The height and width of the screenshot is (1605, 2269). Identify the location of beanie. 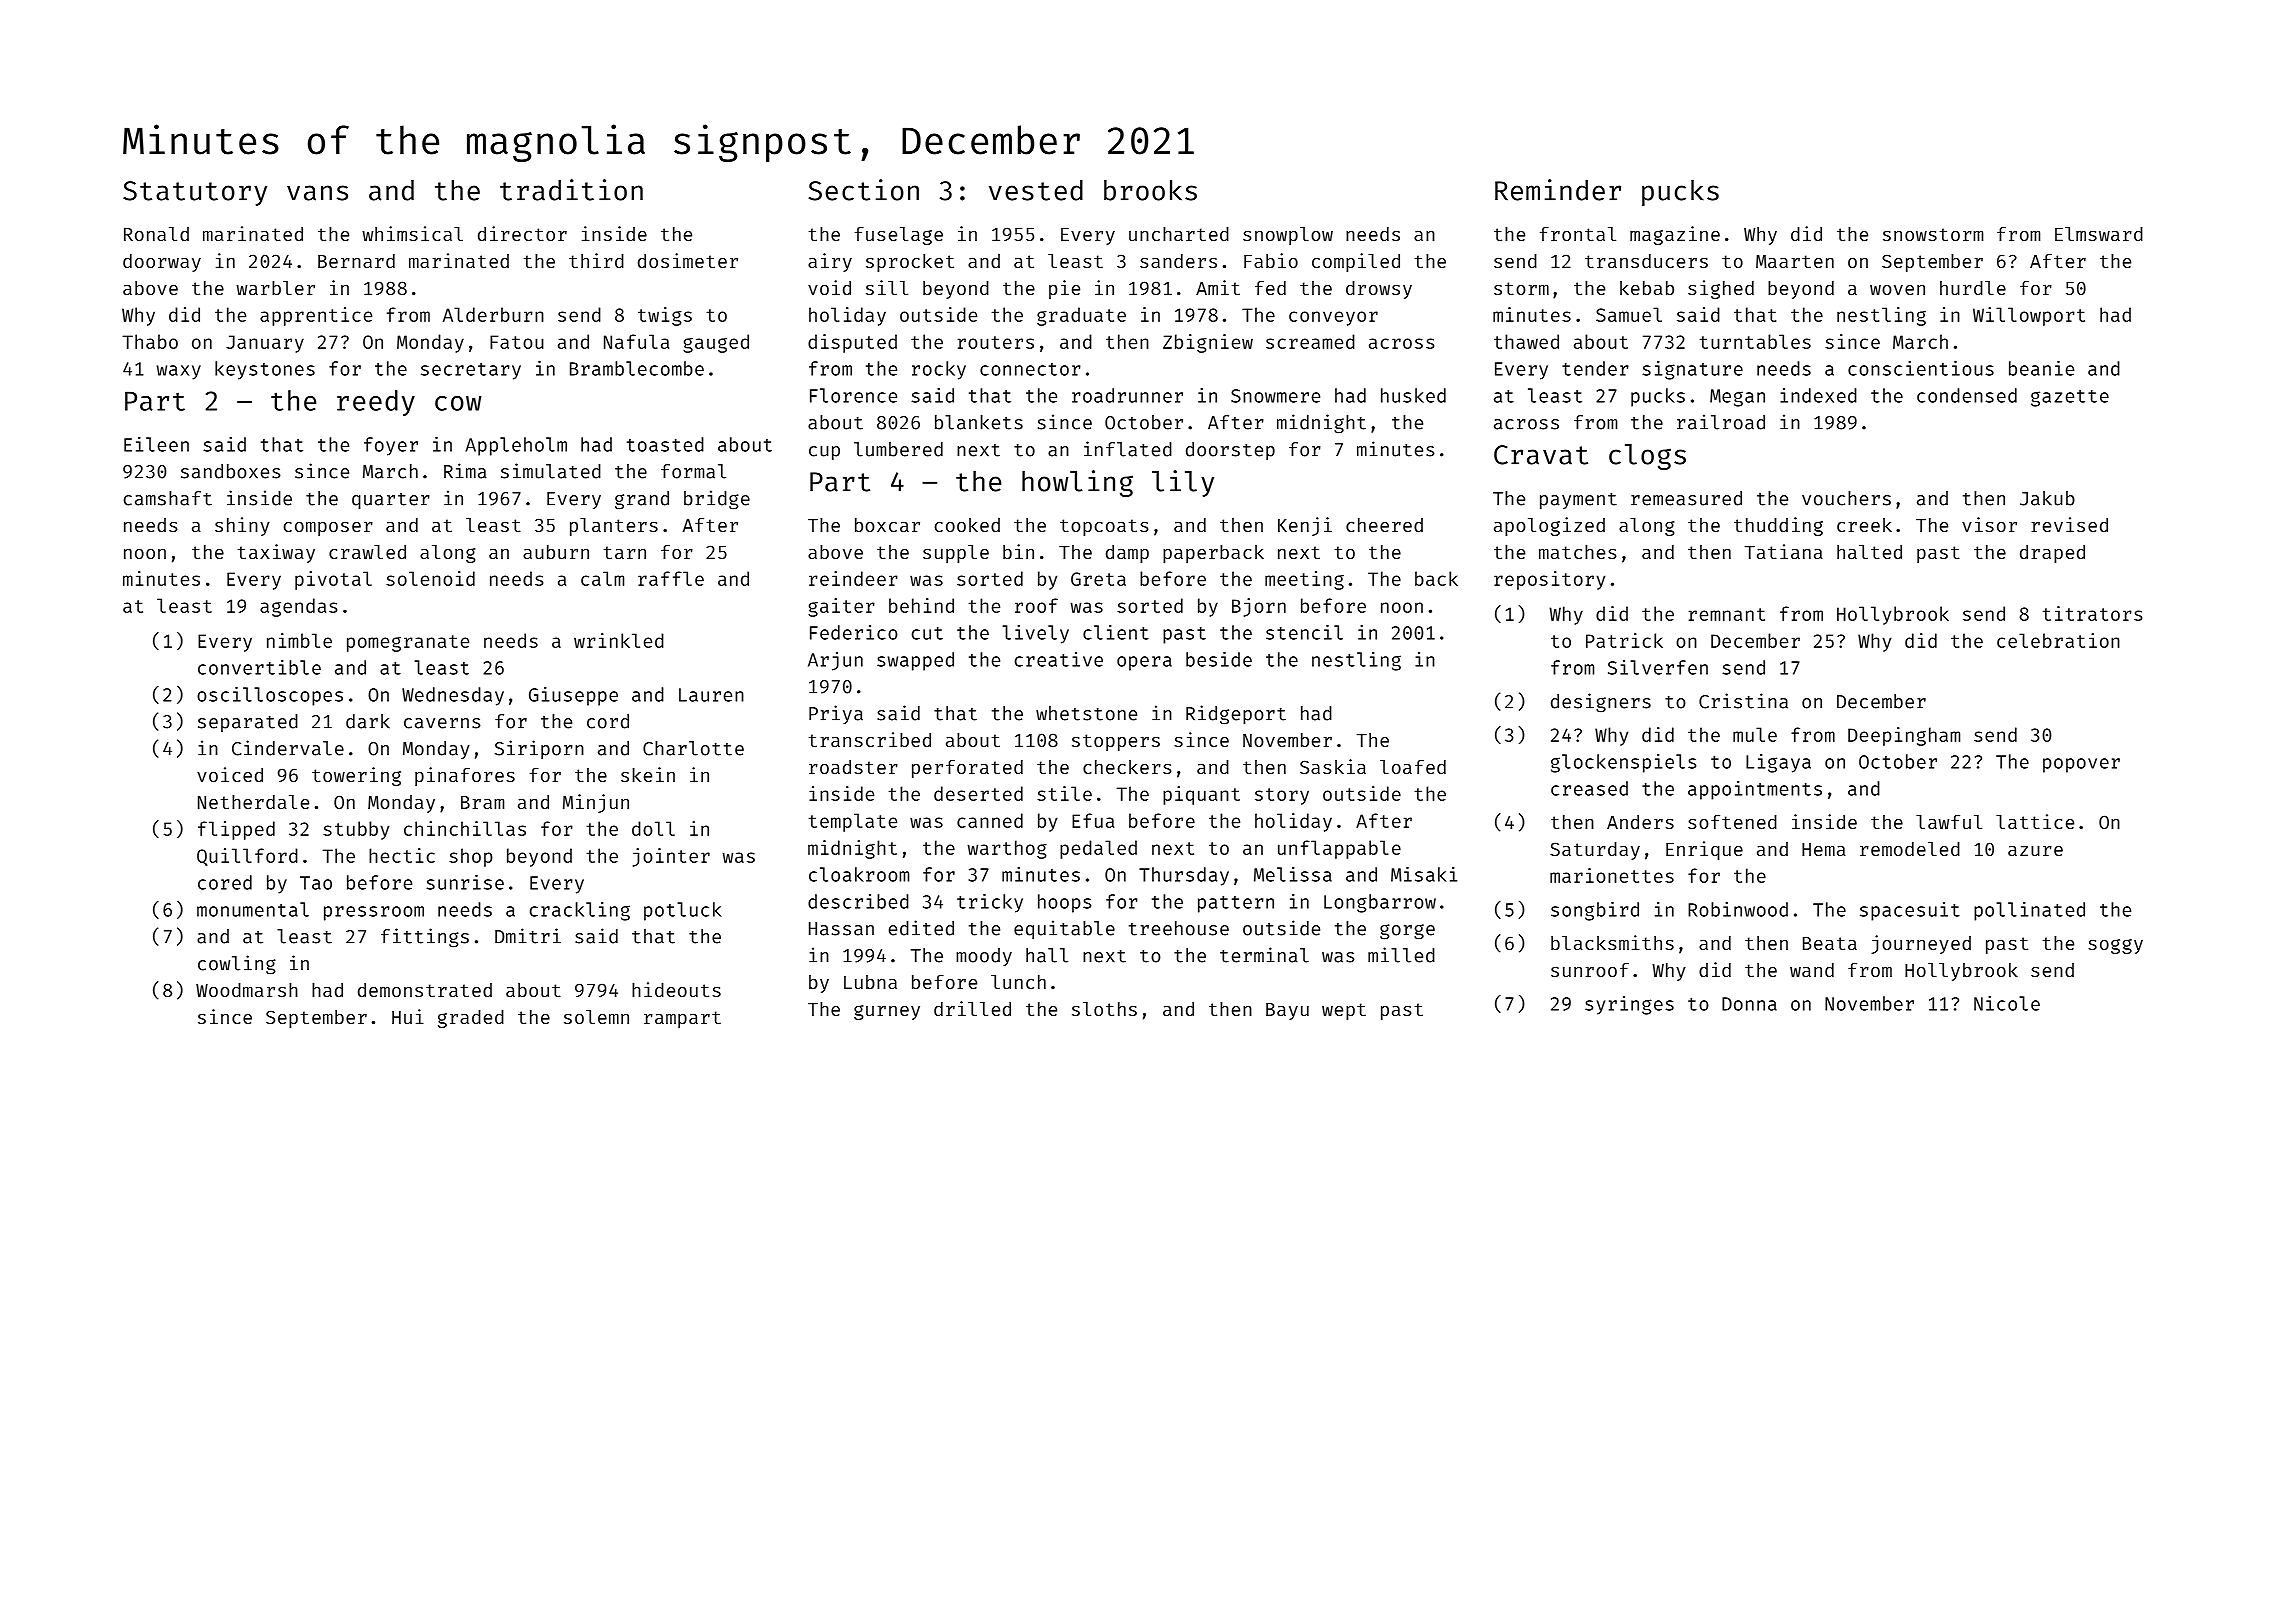
(2041, 368).
